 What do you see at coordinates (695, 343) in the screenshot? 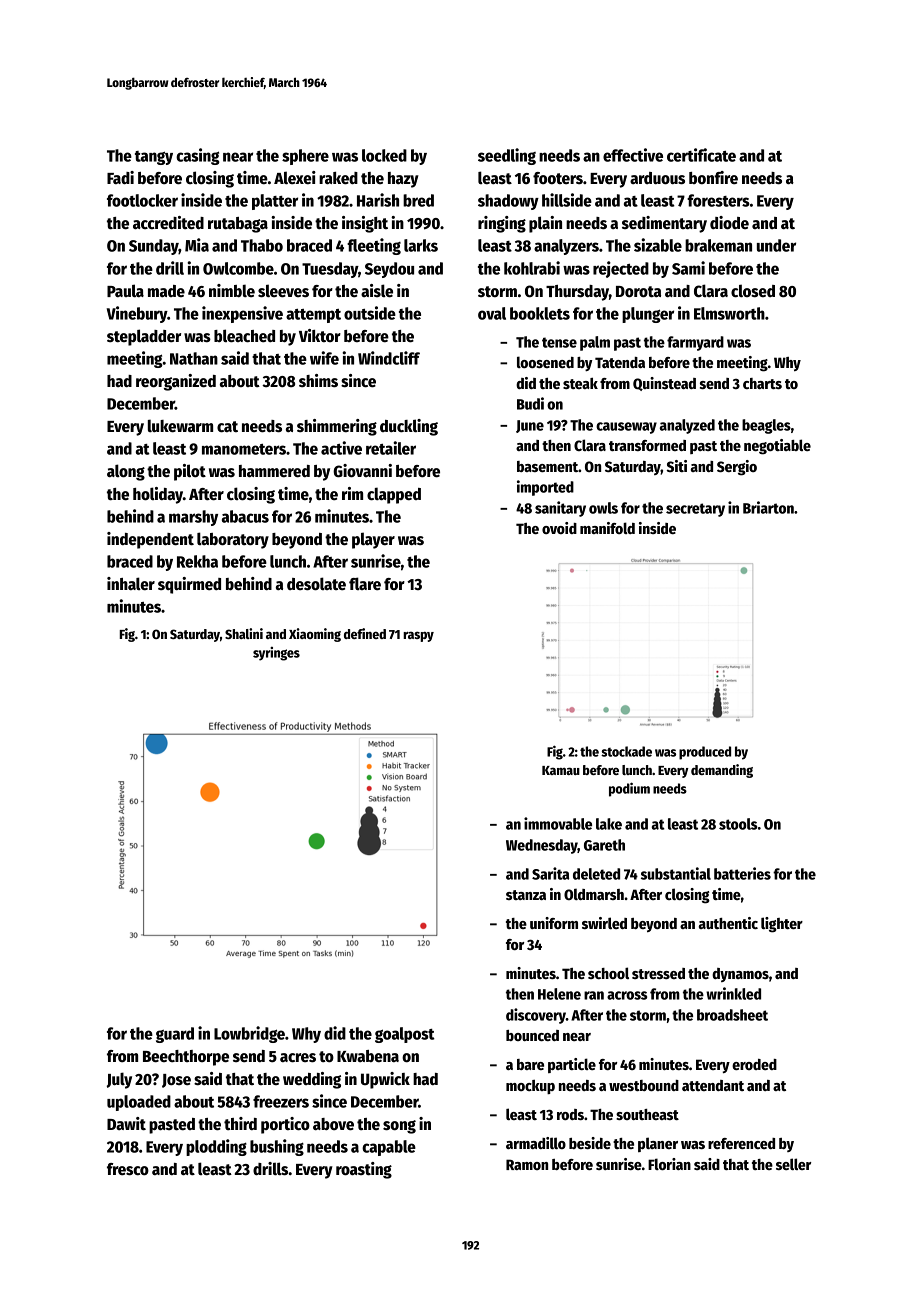
I see `farmyard` at bounding box center [695, 343].
